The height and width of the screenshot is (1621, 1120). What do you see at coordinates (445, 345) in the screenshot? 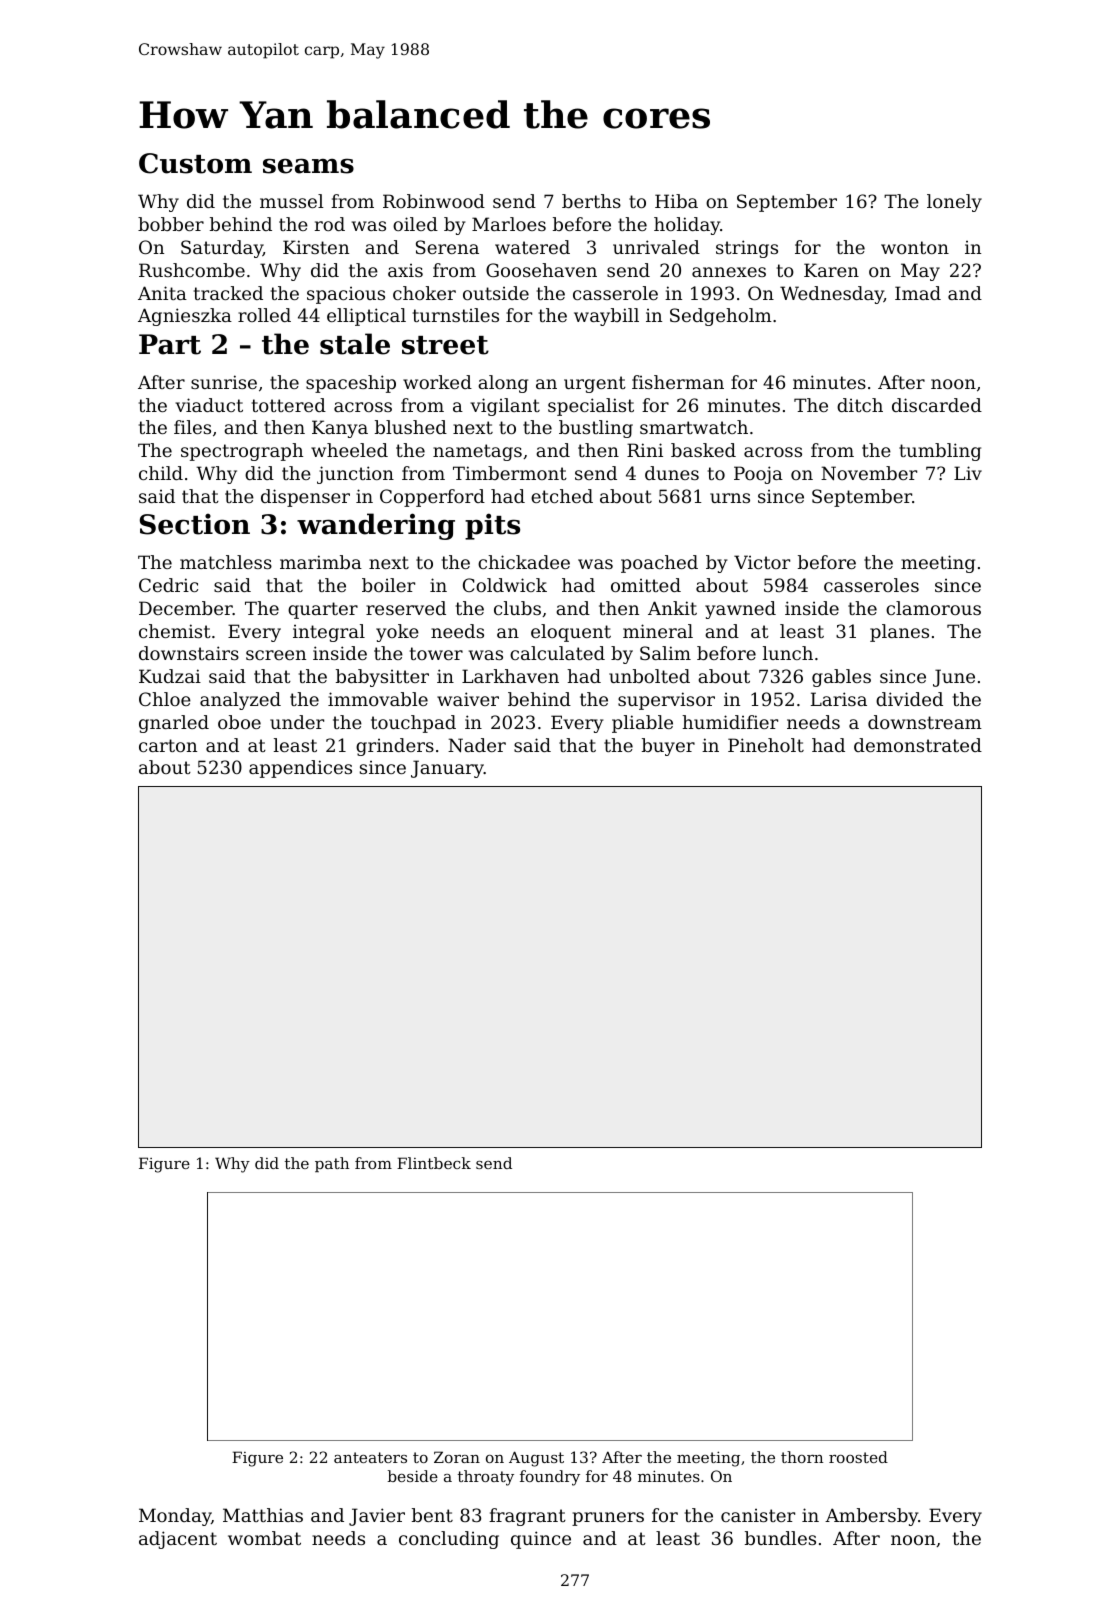
I see `street` at bounding box center [445, 345].
